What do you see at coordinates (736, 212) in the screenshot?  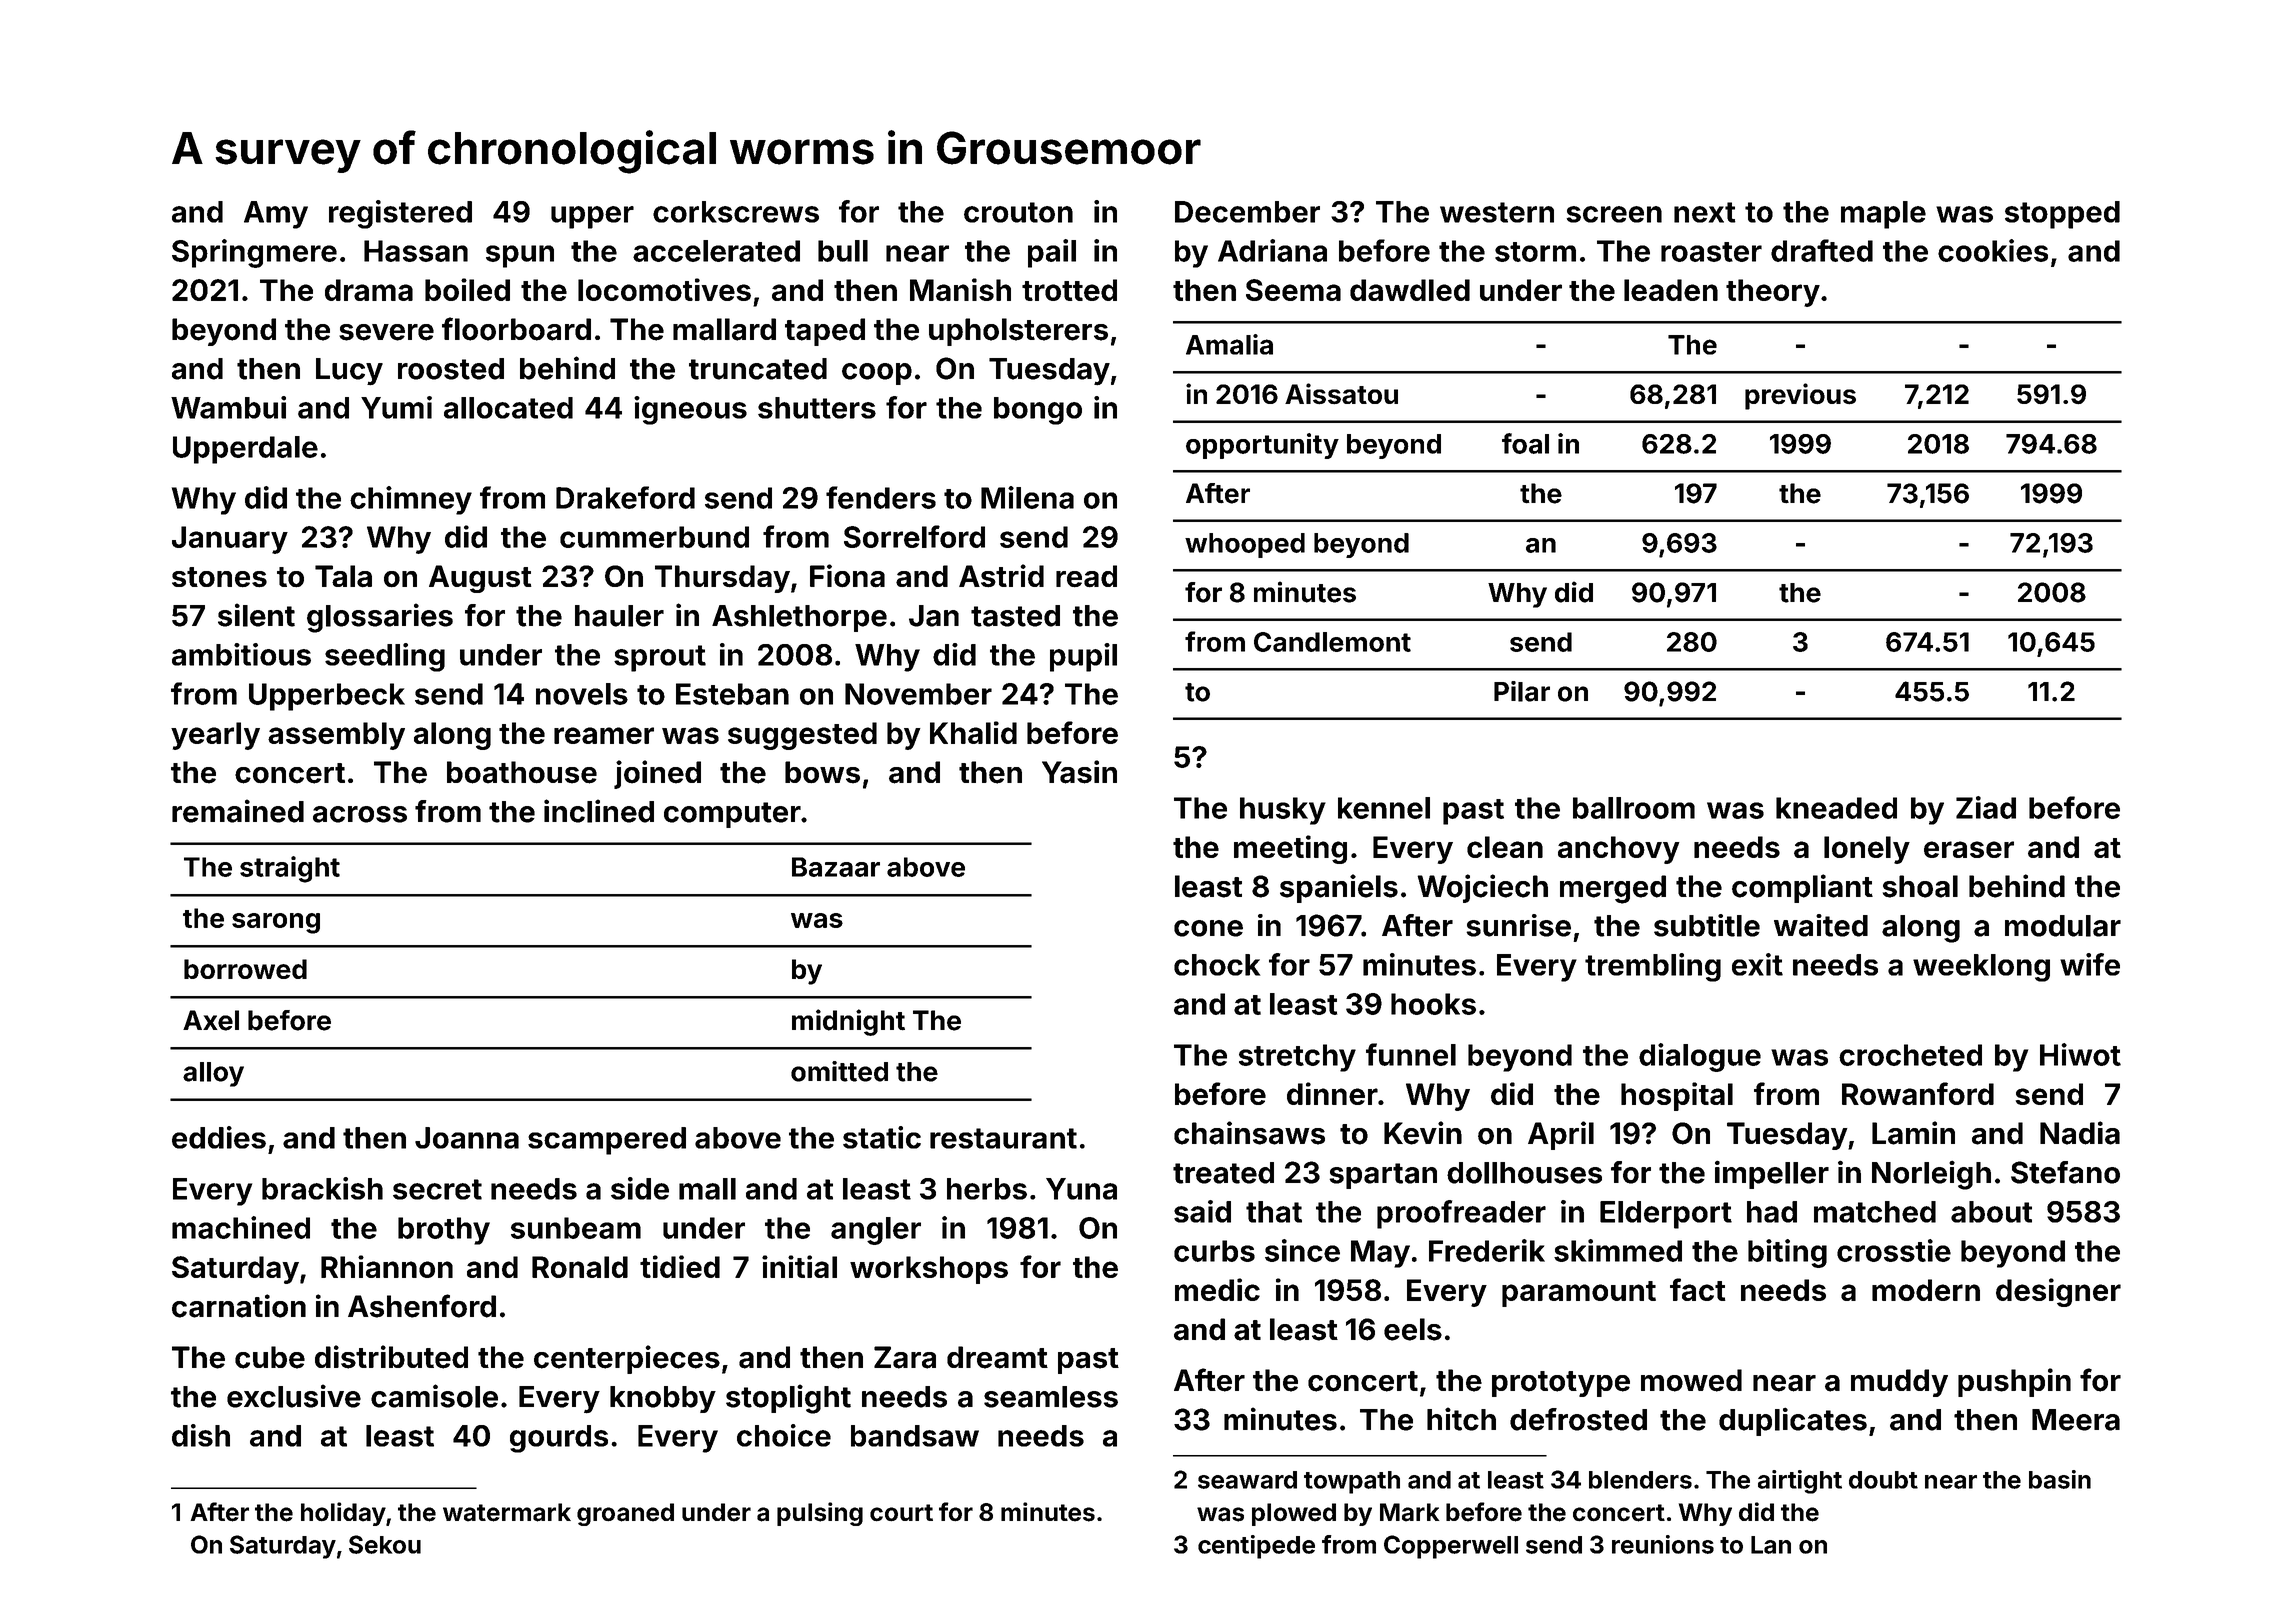 I see `corkscrews` at bounding box center [736, 212].
